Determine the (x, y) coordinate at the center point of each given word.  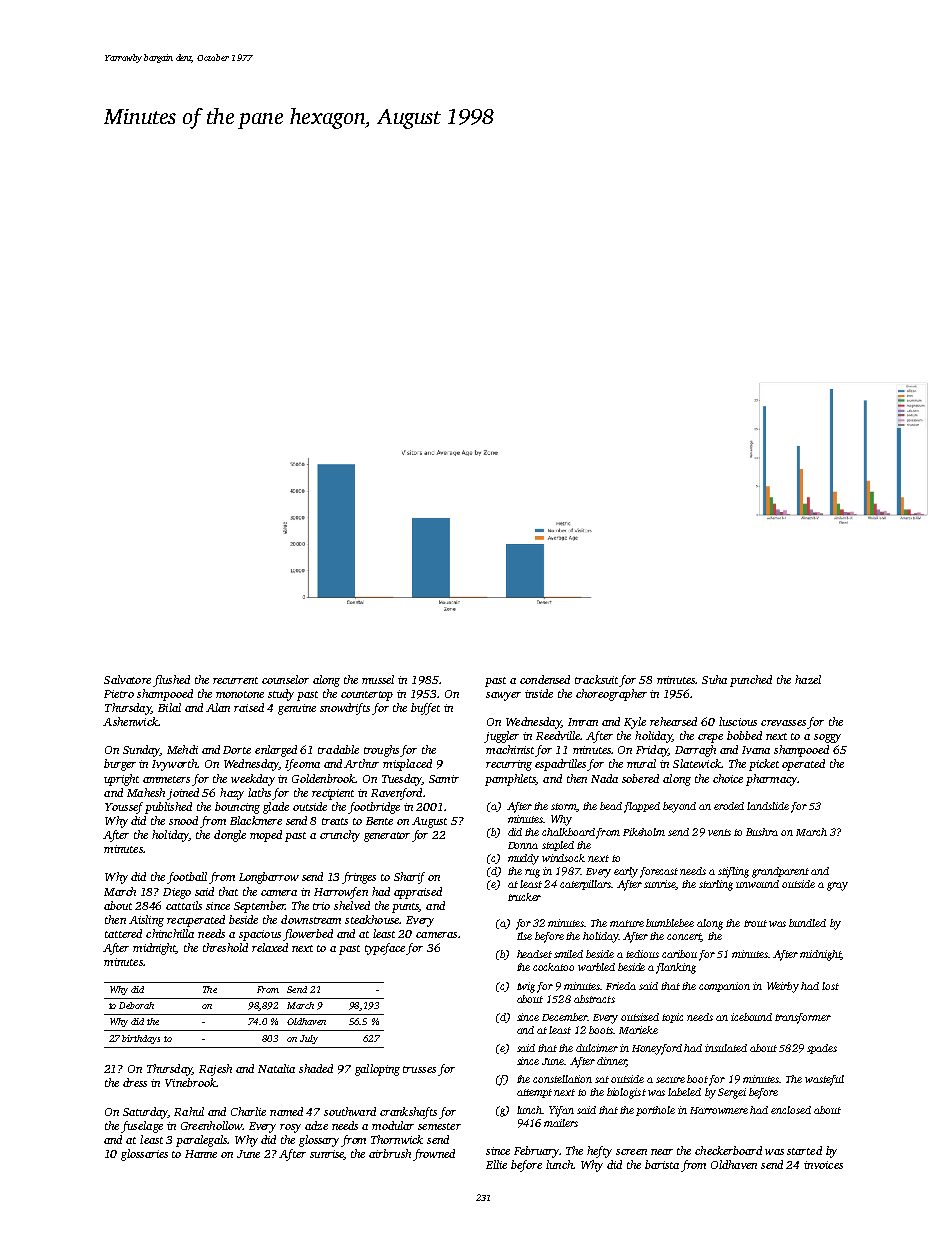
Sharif (409, 878)
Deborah (136, 1005)
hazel (808, 679)
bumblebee (670, 923)
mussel (378, 679)
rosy (290, 1128)
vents (719, 832)
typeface (386, 949)
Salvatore (127, 679)
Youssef (124, 808)
